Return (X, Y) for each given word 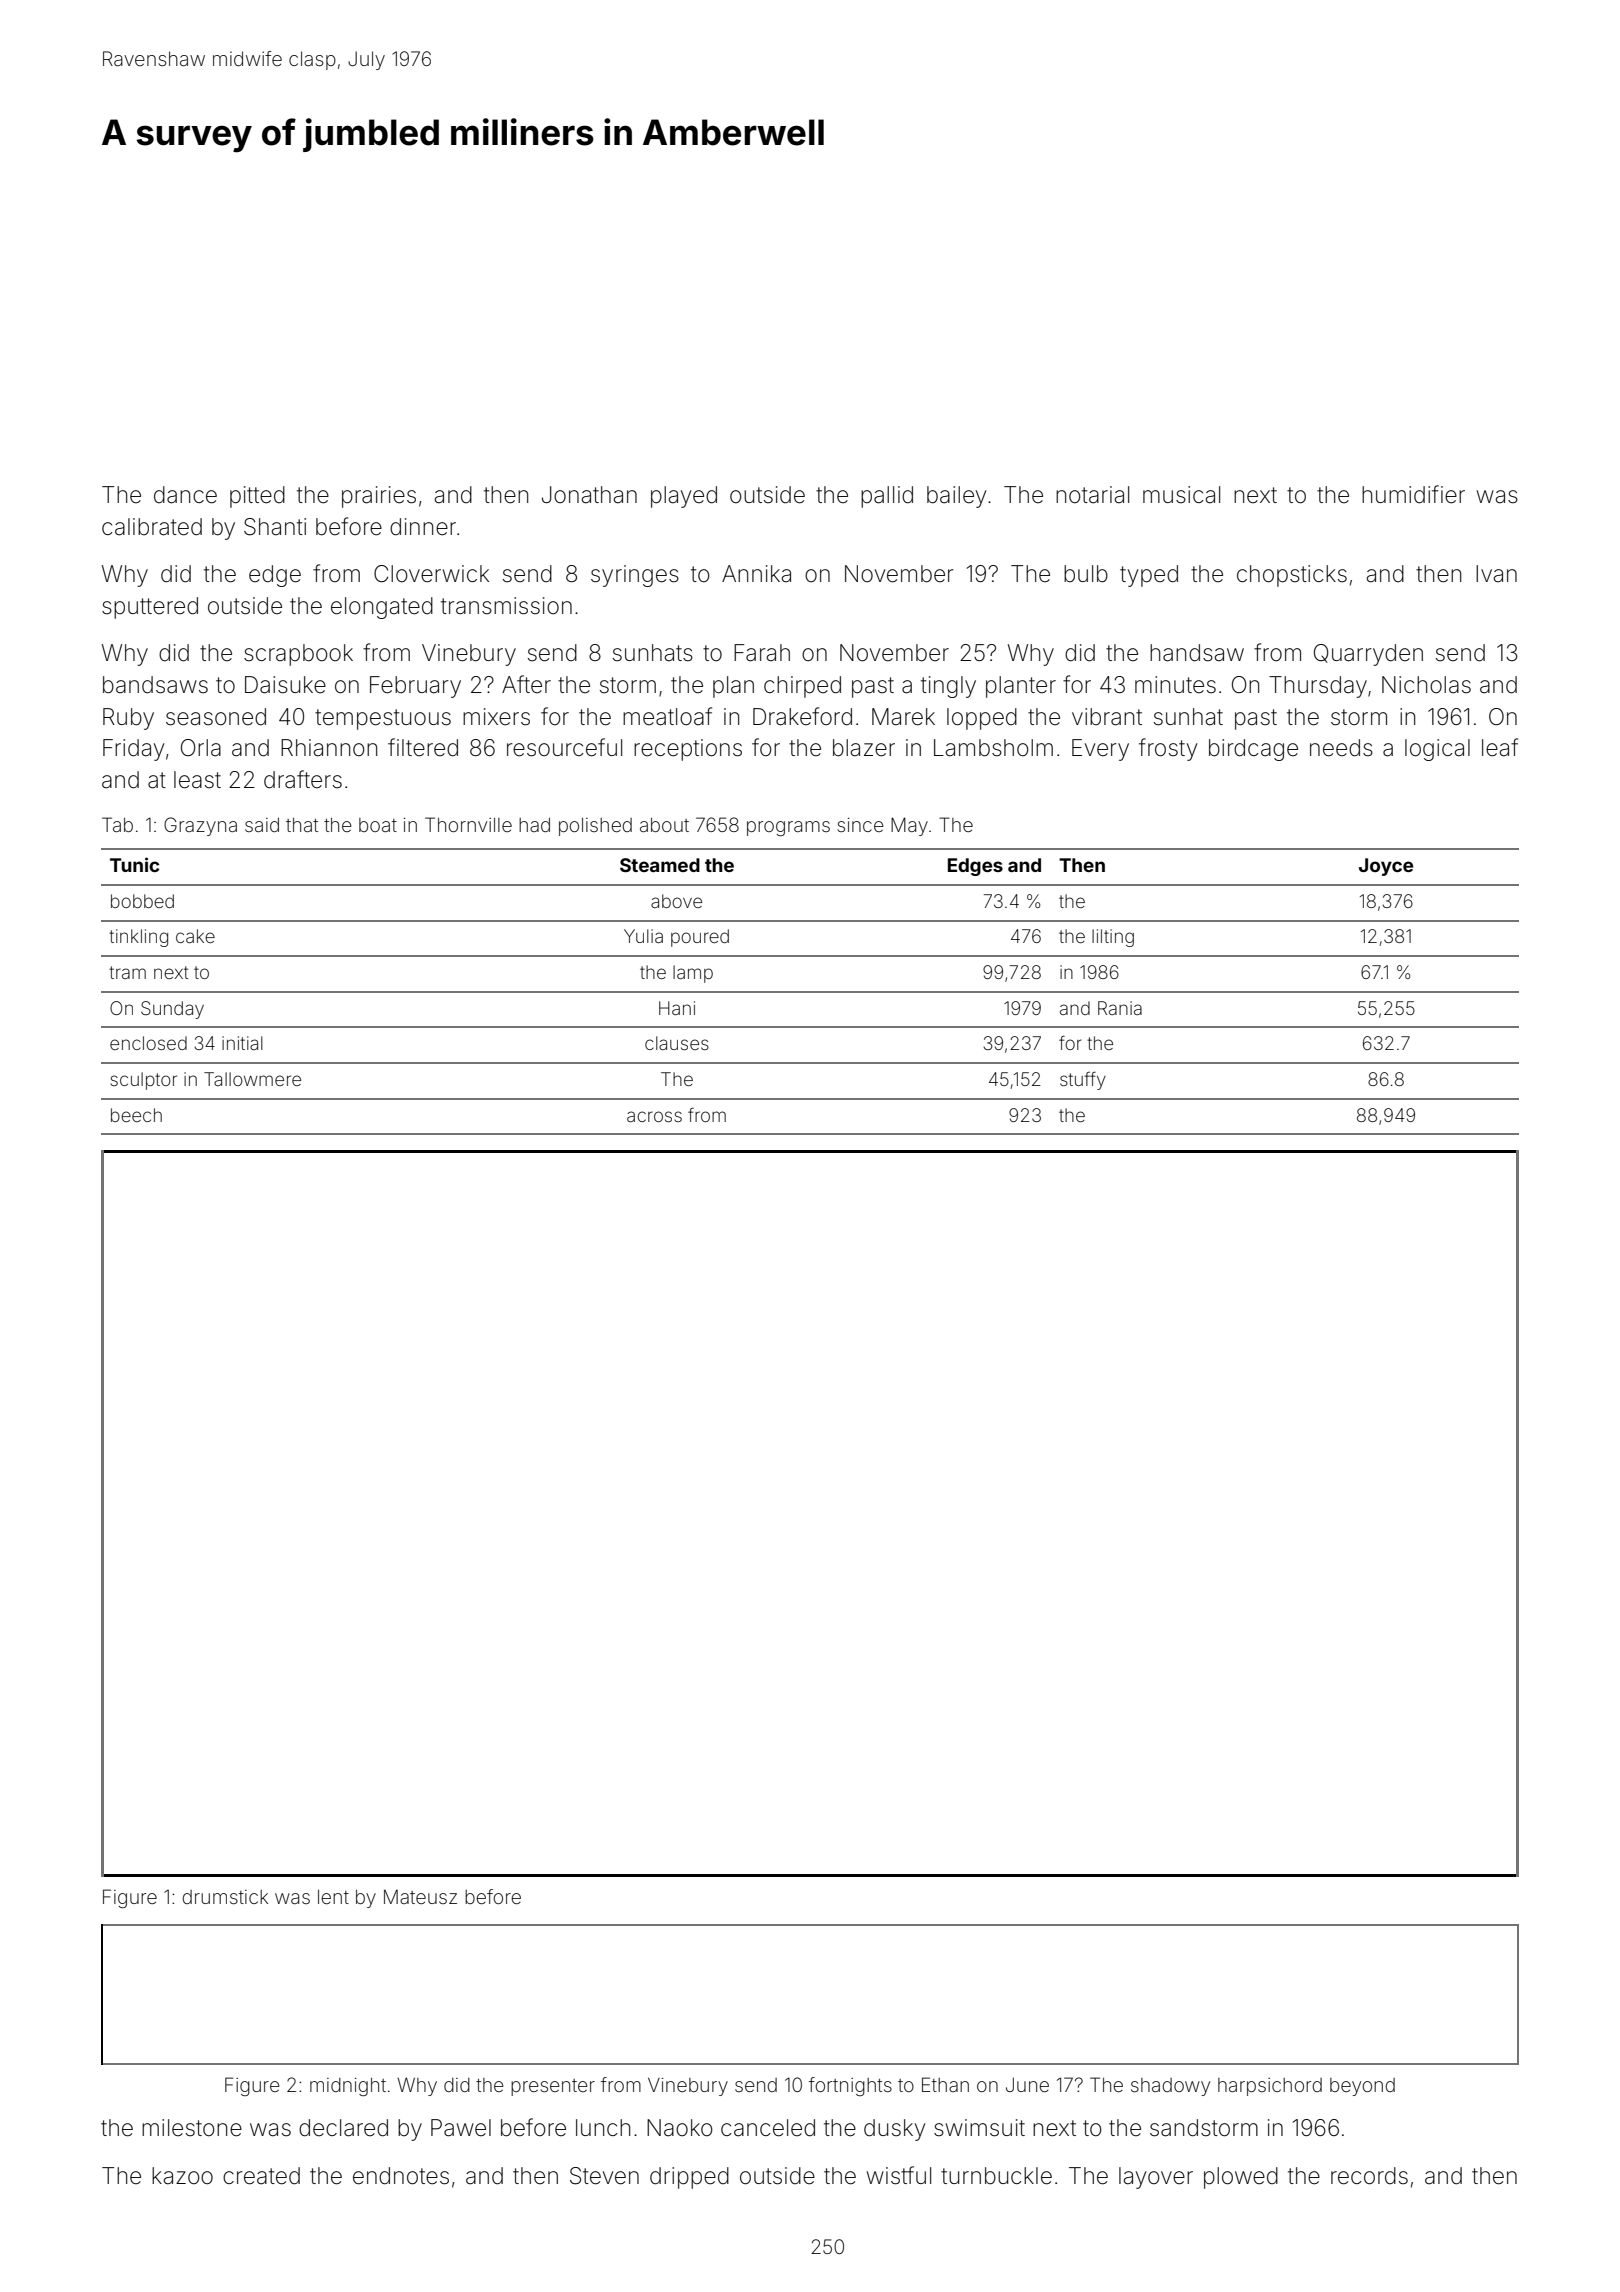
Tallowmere (252, 1079)
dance (185, 495)
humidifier (1413, 494)
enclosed (148, 1043)
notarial (1092, 495)
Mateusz (420, 1896)
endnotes (401, 2176)
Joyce (1386, 867)
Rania (1120, 1008)
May (909, 826)
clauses (677, 1043)
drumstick (225, 1897)
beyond (1362, 2087)
